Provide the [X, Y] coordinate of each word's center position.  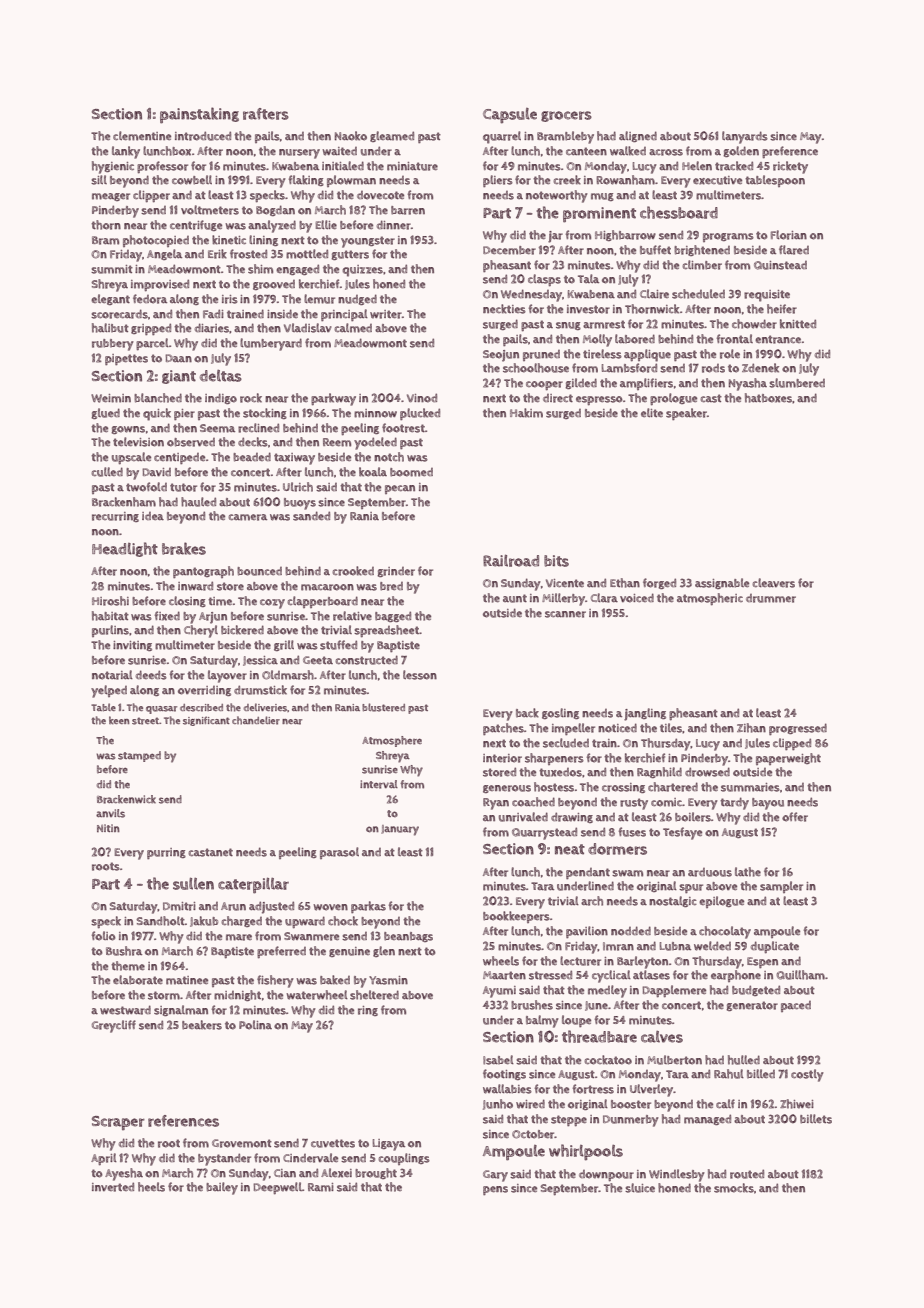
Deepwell [278, 1188]
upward [305, 922]
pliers [498, 181]
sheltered [374, 995]
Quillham [801, 975]
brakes [184, 548]
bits [556, 561]
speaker [686, 414]
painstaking [199, 115]
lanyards [745, 137]
